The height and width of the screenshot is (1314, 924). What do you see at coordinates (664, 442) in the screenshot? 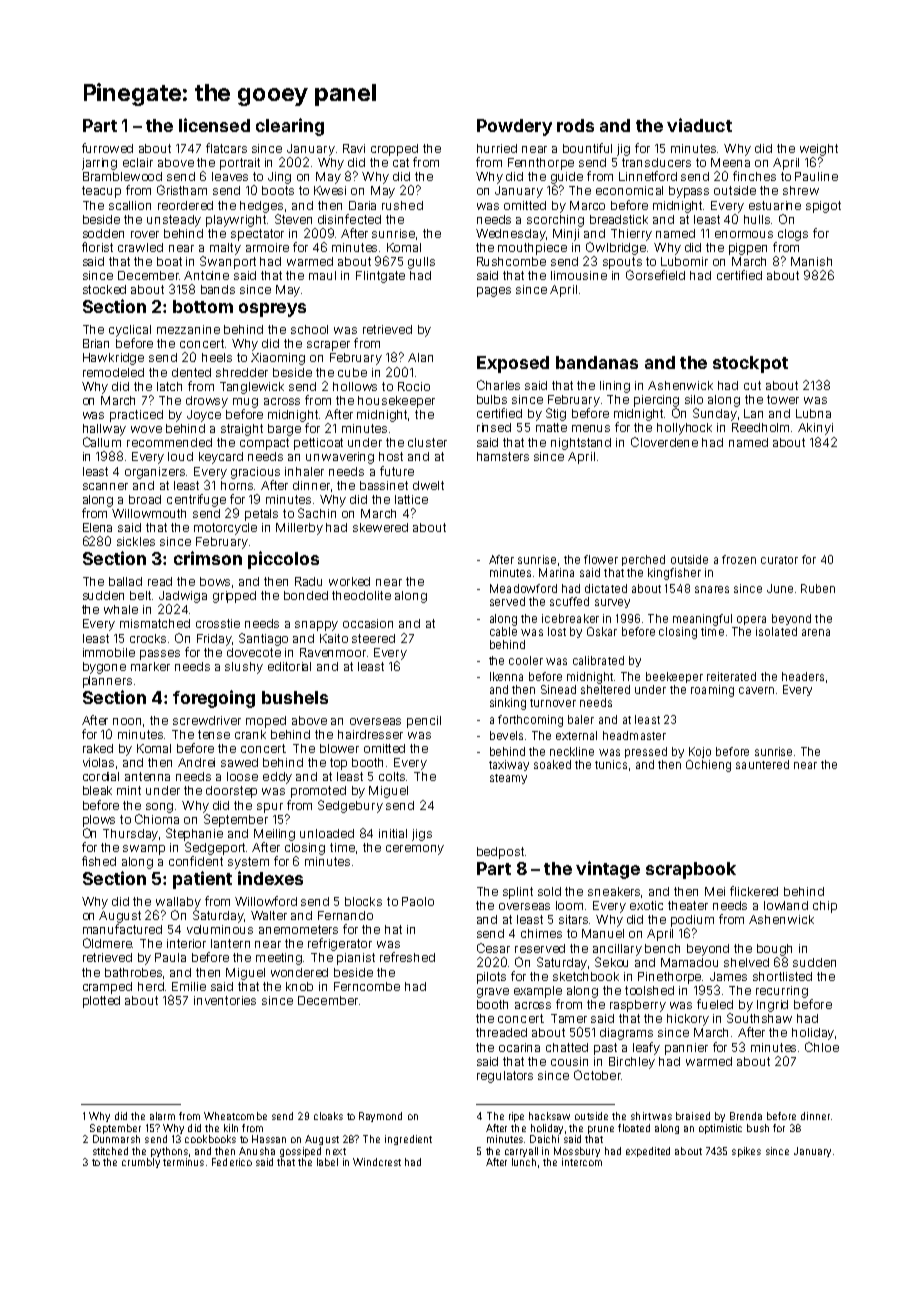
I see `Cloverdene` at bounding box center [664, 442].
